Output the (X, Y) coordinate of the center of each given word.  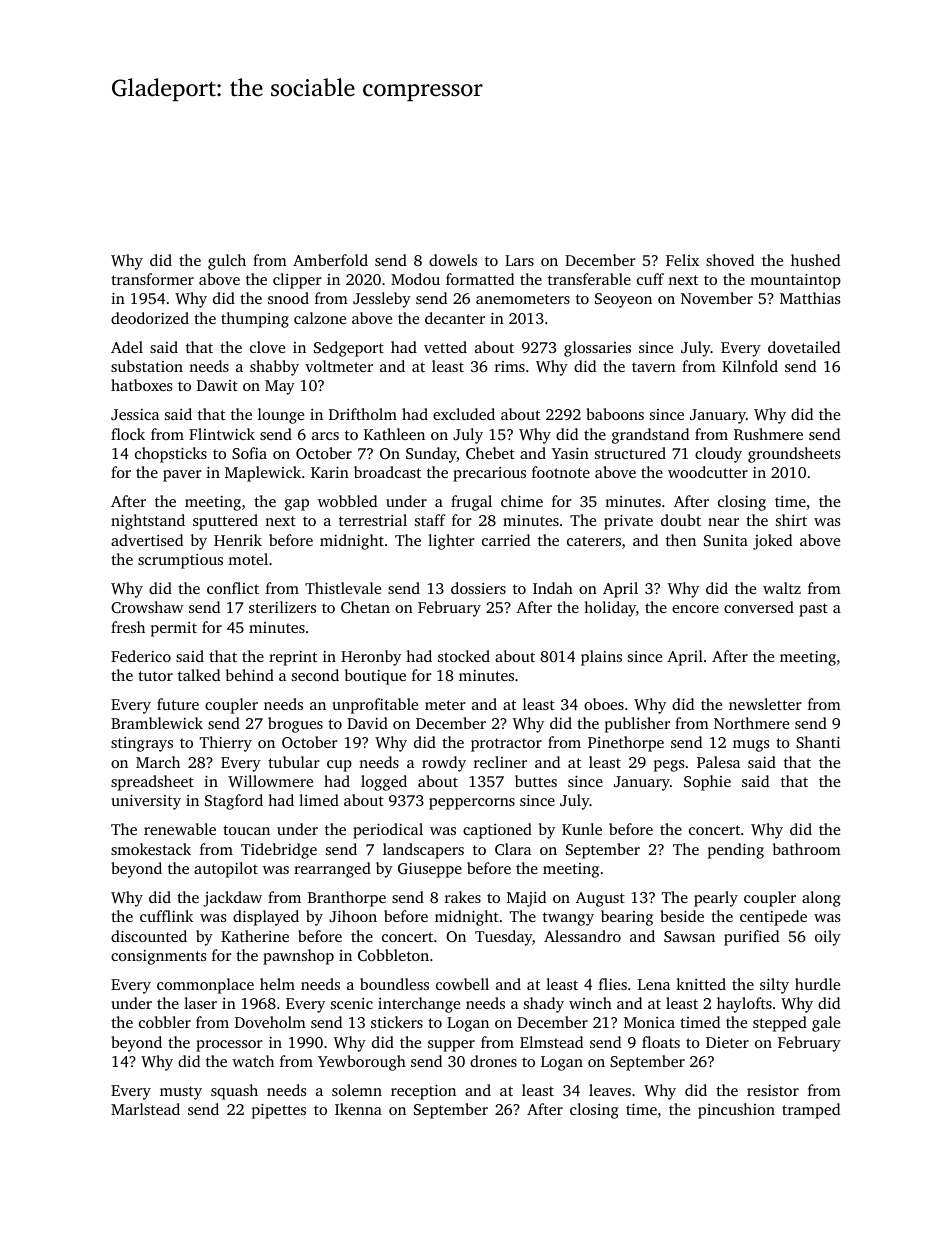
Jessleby (382, 300)
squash (234, 1092)
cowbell (462, 984)
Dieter (727, 1042)
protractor (506, 745)
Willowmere (270, 781)
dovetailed (804, 347)
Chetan (365, 607)
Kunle (582, 829)
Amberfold (330, 260)
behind (250, 675)
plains (601, 658)
